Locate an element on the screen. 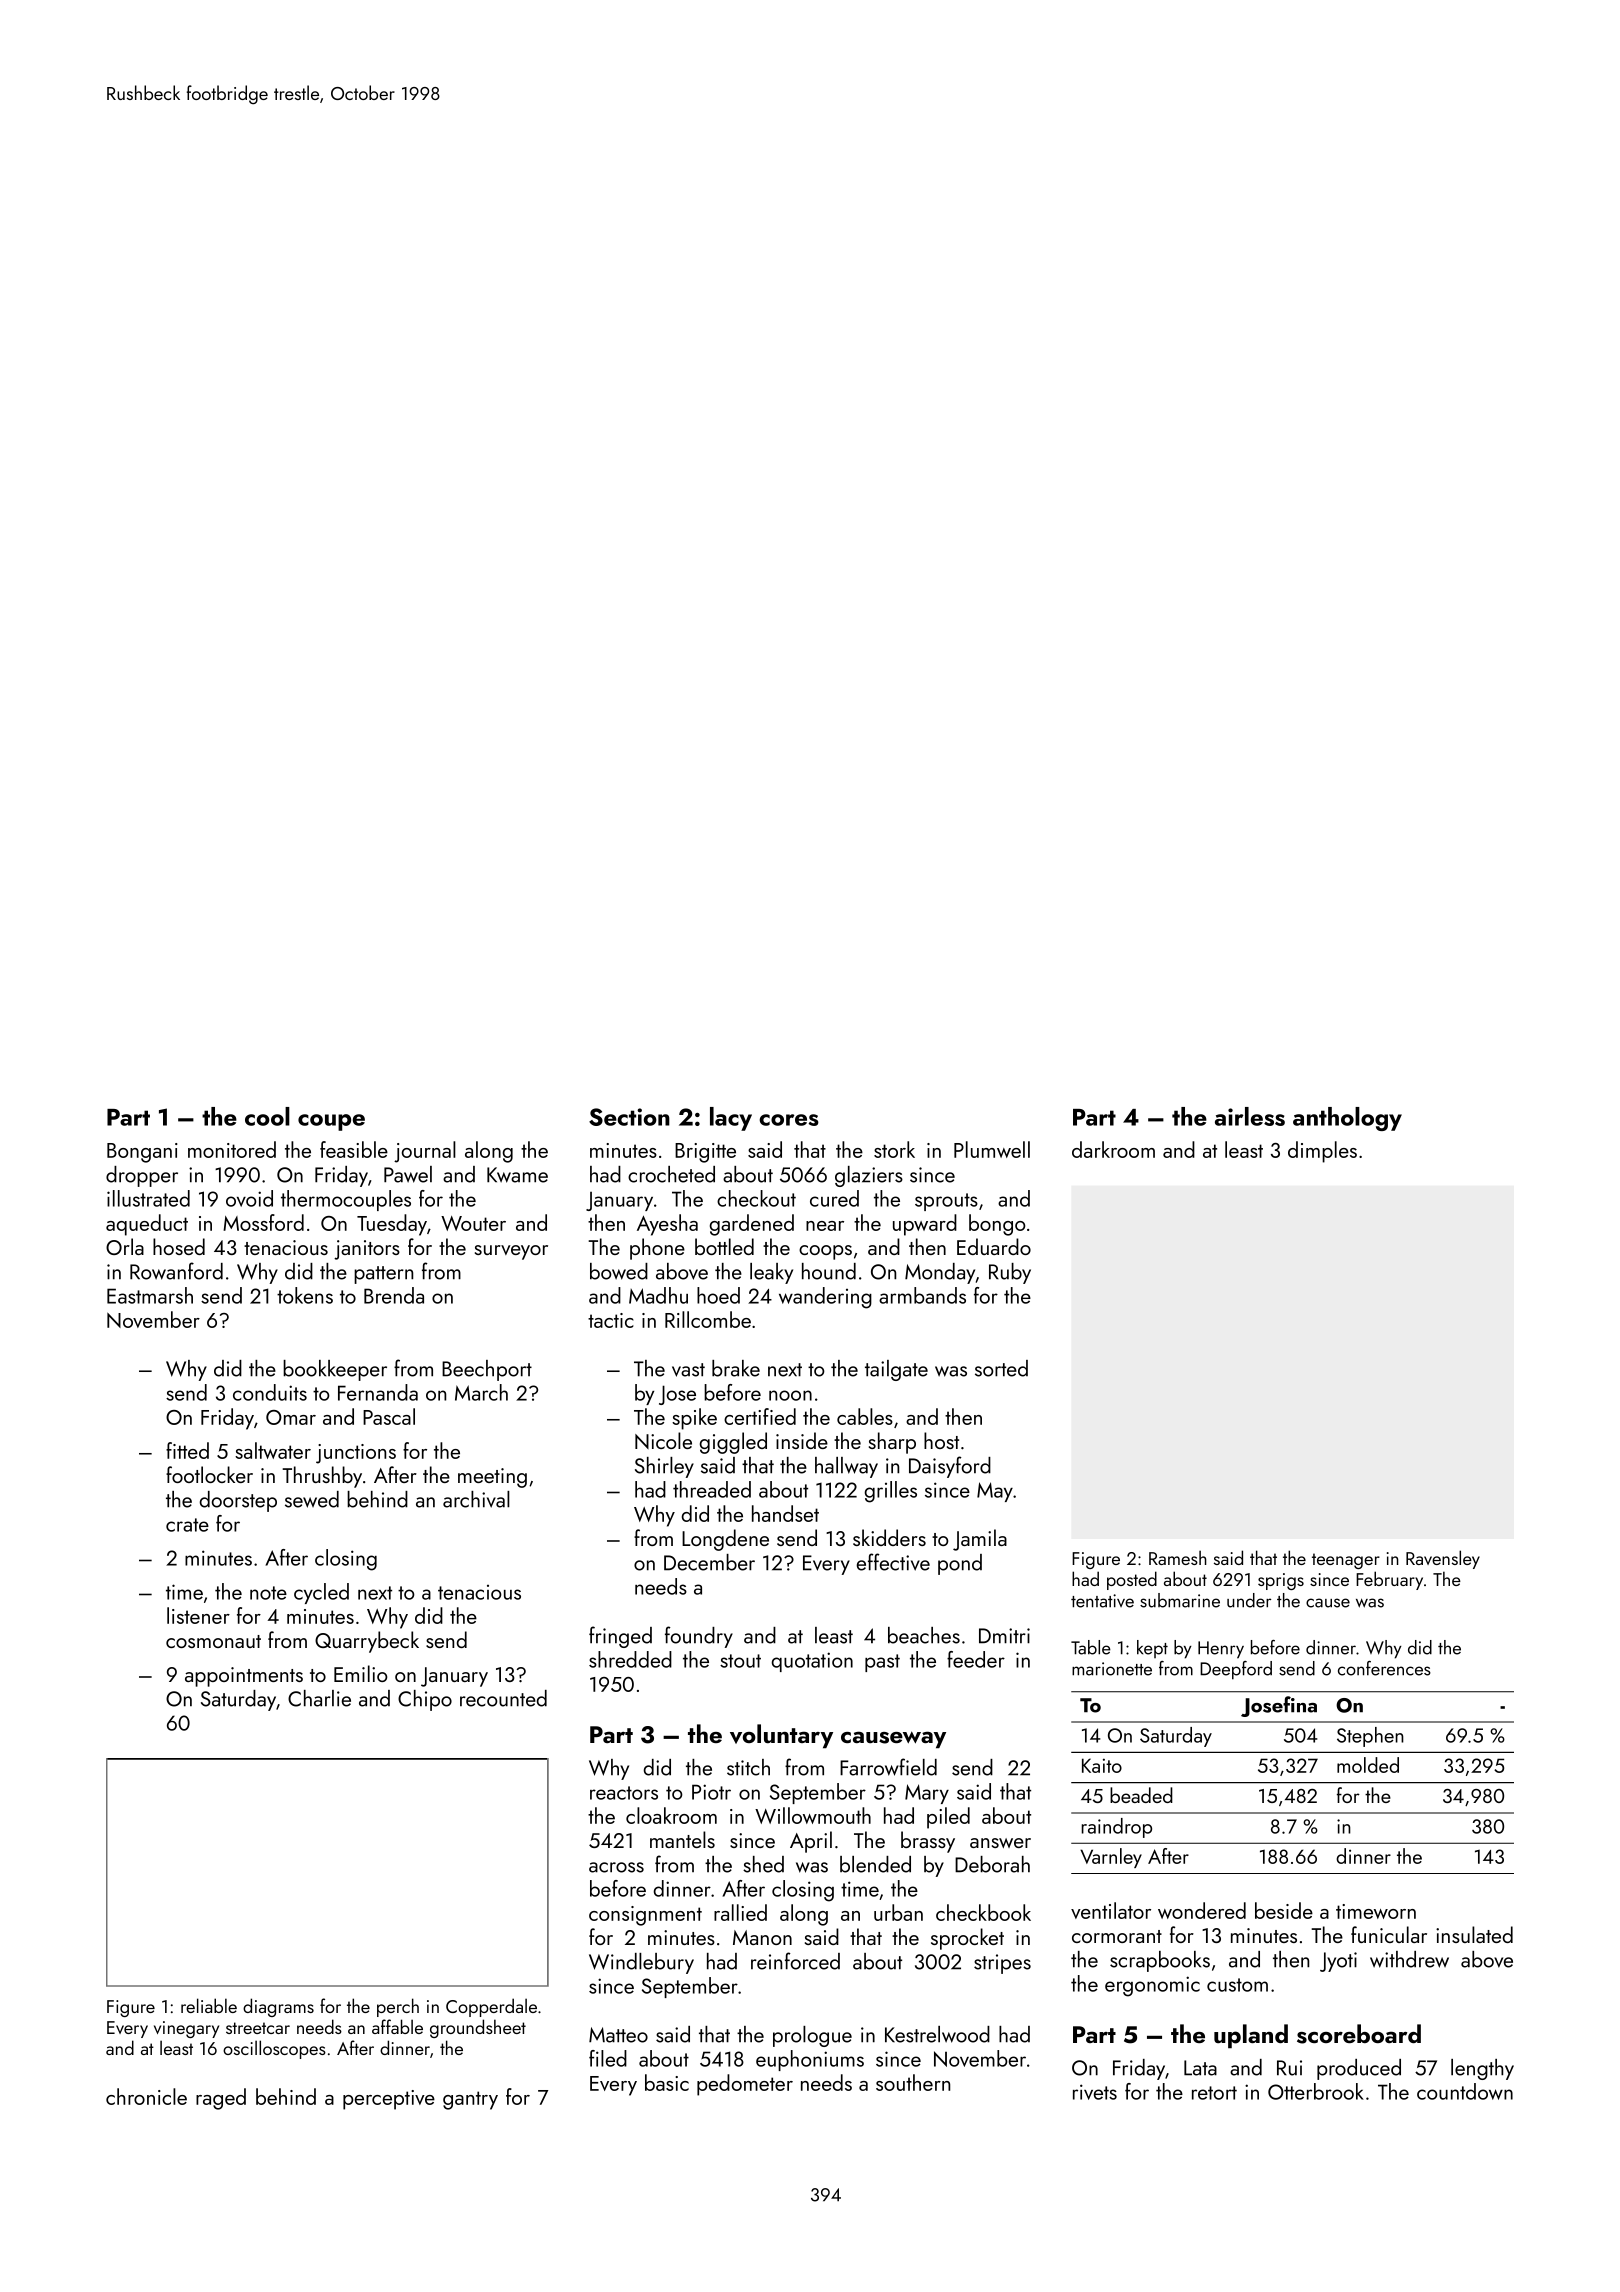  submarine is located at coordinates (1180, 1600).
